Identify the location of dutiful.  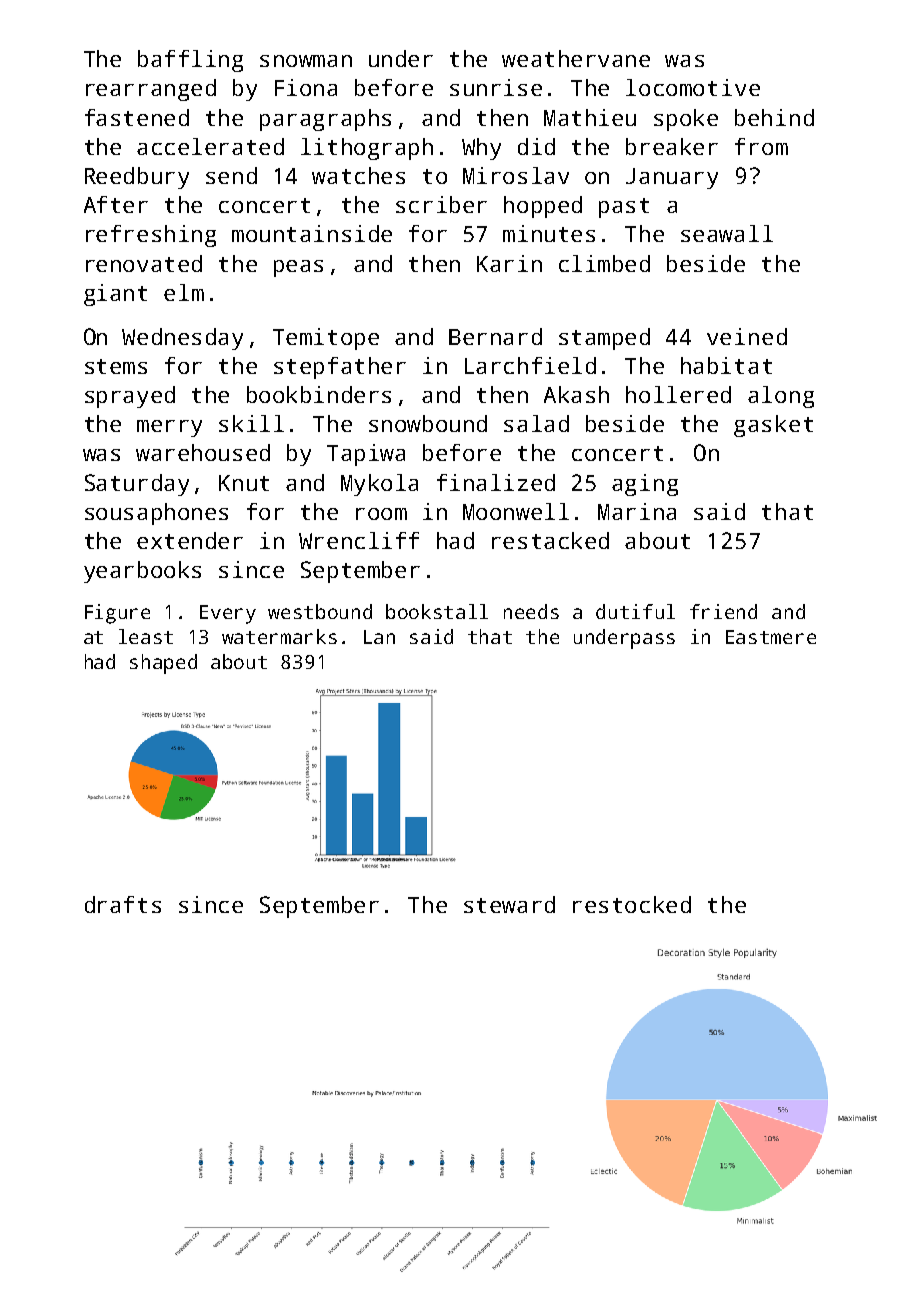
(635, 611).
